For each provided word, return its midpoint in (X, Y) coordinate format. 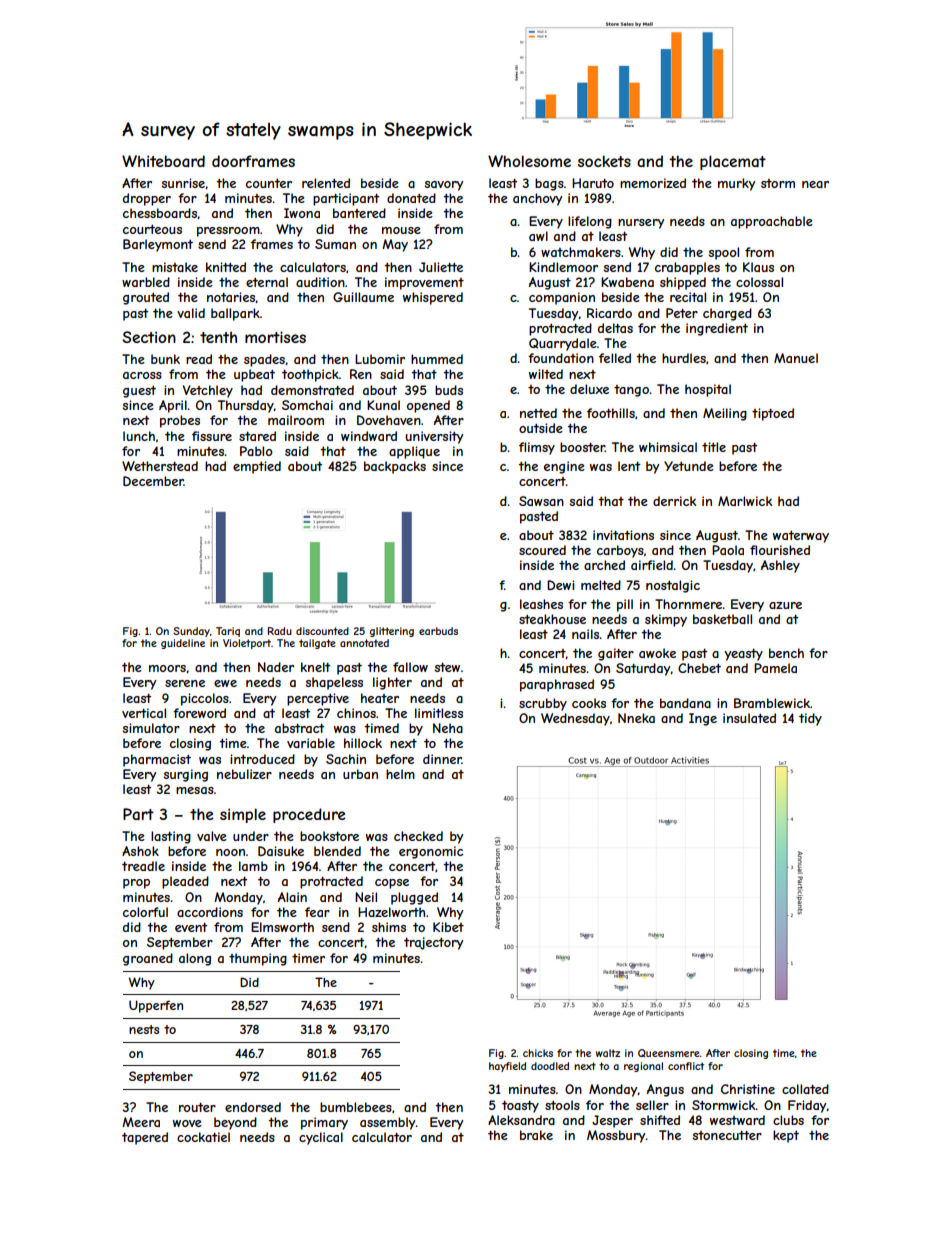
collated (805, 1089)
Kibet (448, 927)
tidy (810, 719)
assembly (387, 1123)
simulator (151, 728)
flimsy (537, 448)
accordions (210, 912)
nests (144, 1029)
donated (411, 198)
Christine (748, 1089)
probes (180, 421)
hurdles (684, 358)
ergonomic (431, 852)
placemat (733, 162)
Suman (335, 244)
